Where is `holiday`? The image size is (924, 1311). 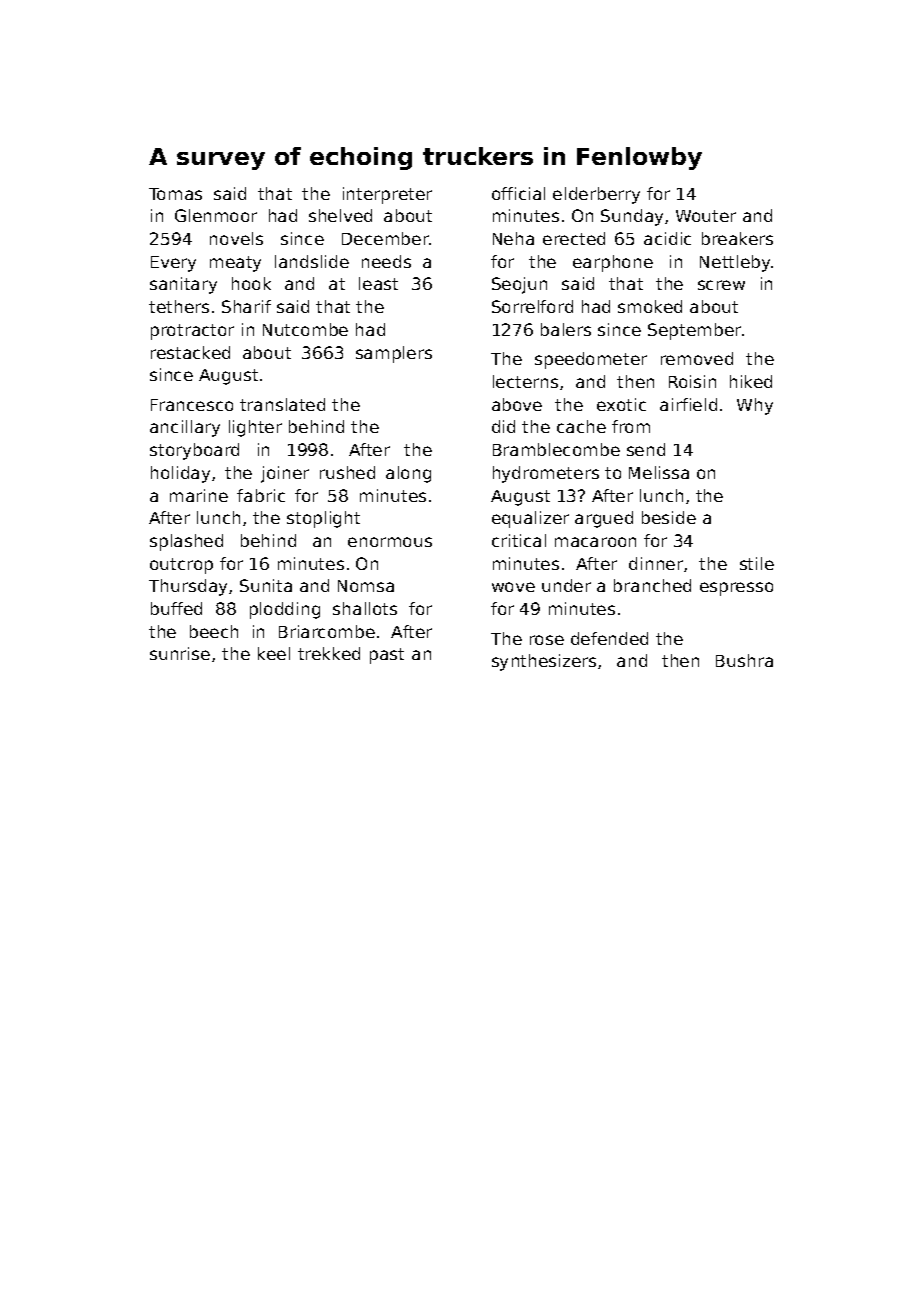
holiday is located at coordinates (180, 474).
